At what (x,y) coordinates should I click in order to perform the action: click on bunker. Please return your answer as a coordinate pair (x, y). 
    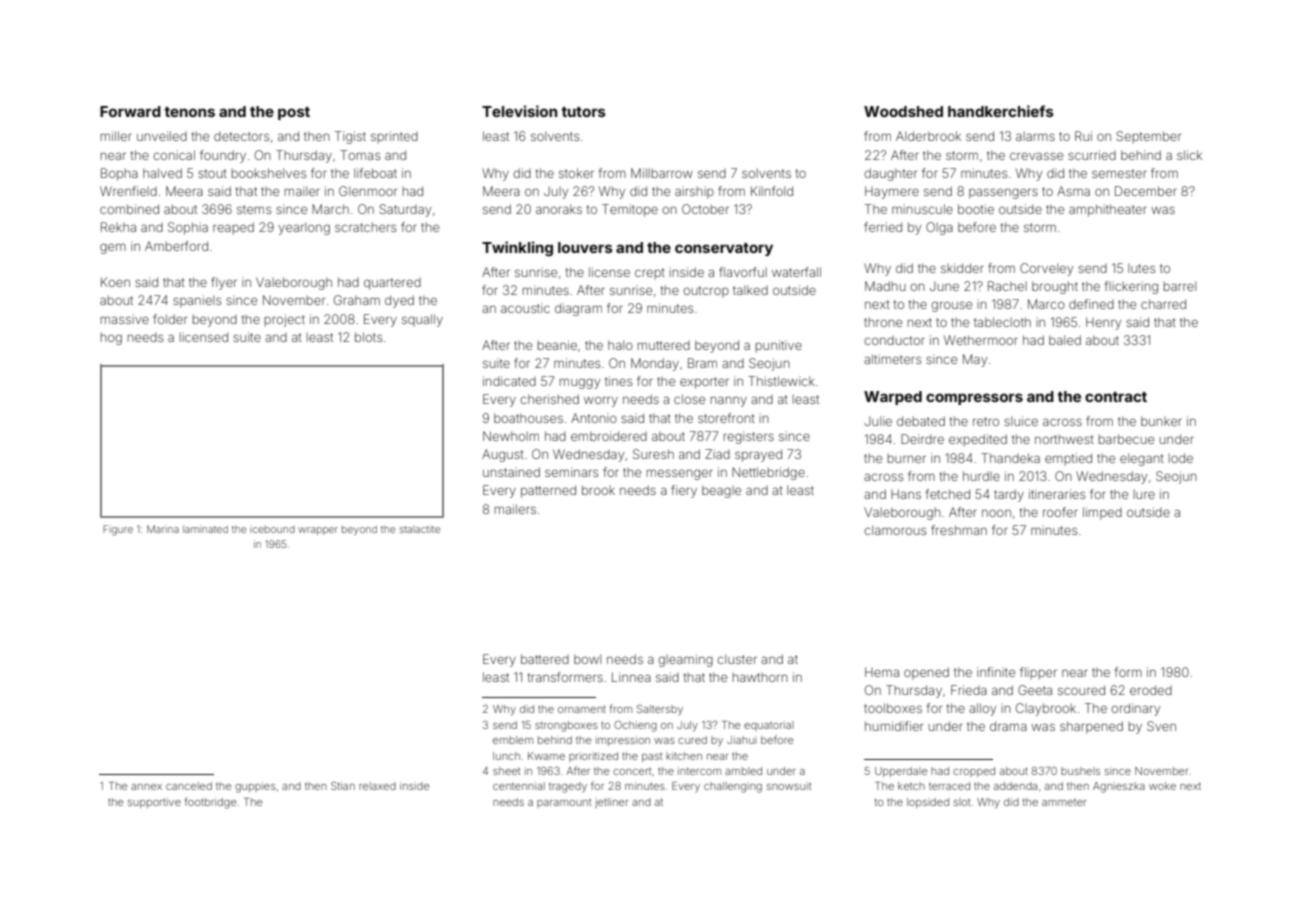
    Looking at the image, I should click on (1161, 421).
